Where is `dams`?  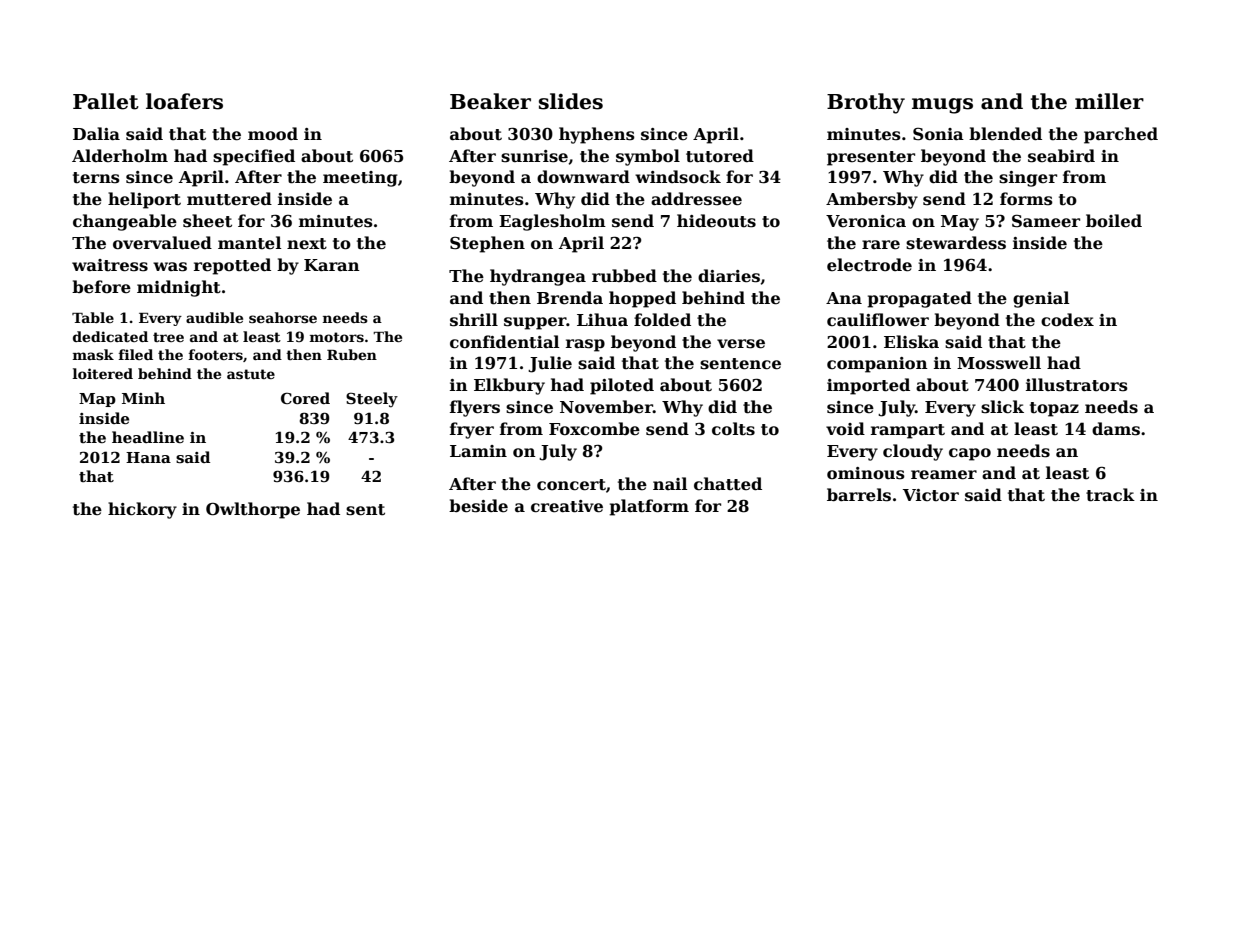
dams is located at coordinates (1116, 429).
